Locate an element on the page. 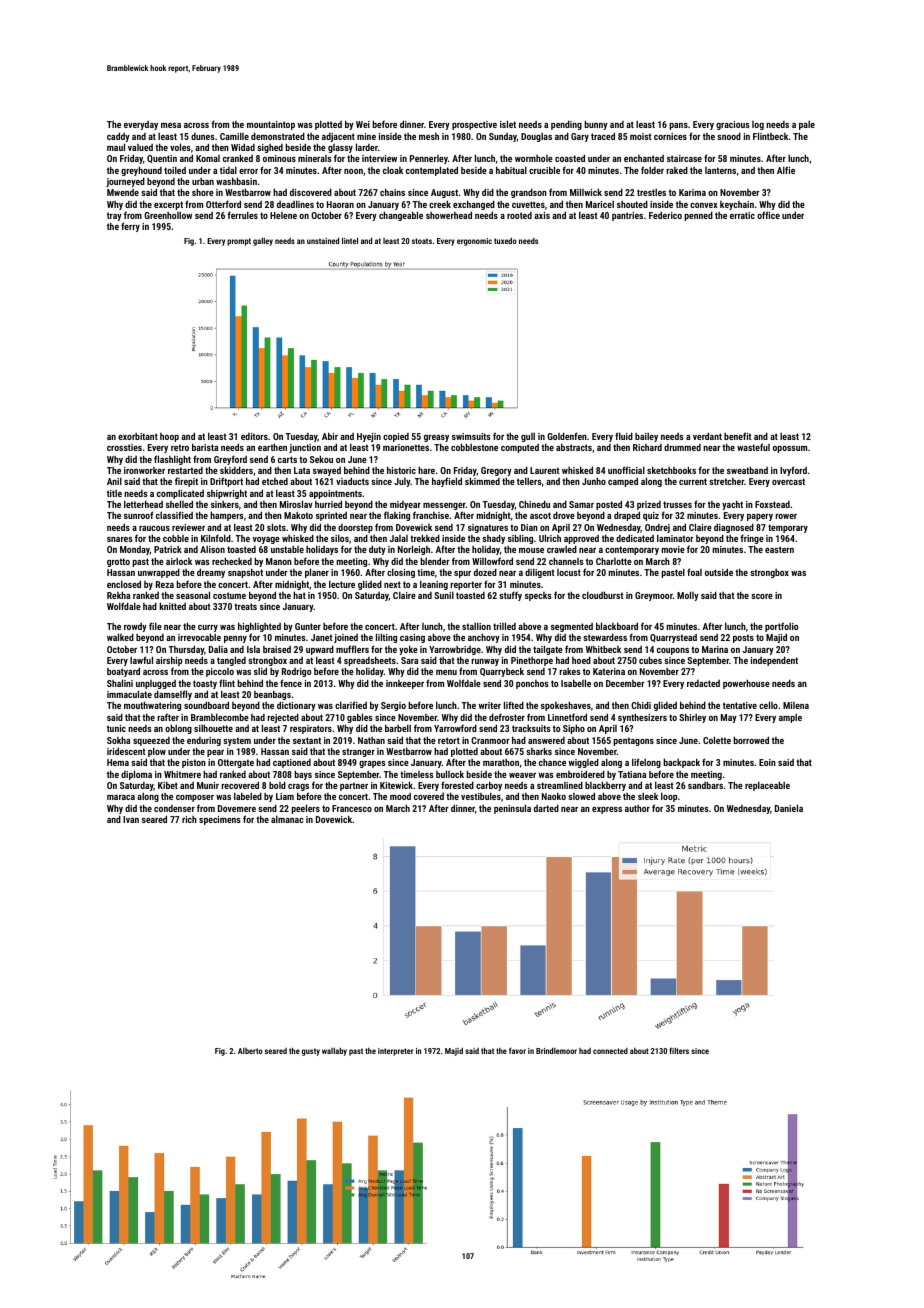 The image size is (924, 1308). Foxstead is located at coordinates (772, 504).
